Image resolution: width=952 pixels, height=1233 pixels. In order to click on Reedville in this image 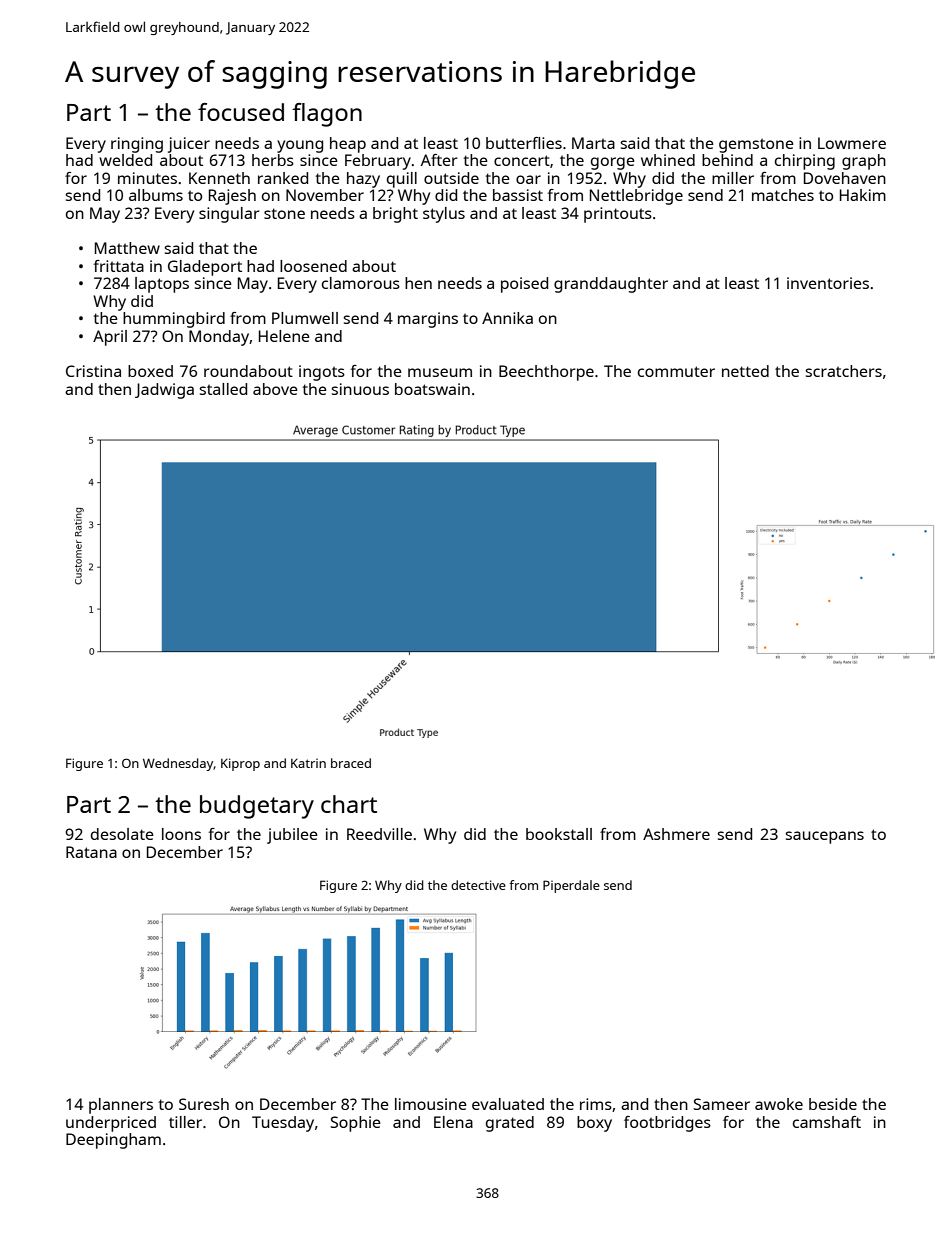, I will do `click(379, 834)`.
